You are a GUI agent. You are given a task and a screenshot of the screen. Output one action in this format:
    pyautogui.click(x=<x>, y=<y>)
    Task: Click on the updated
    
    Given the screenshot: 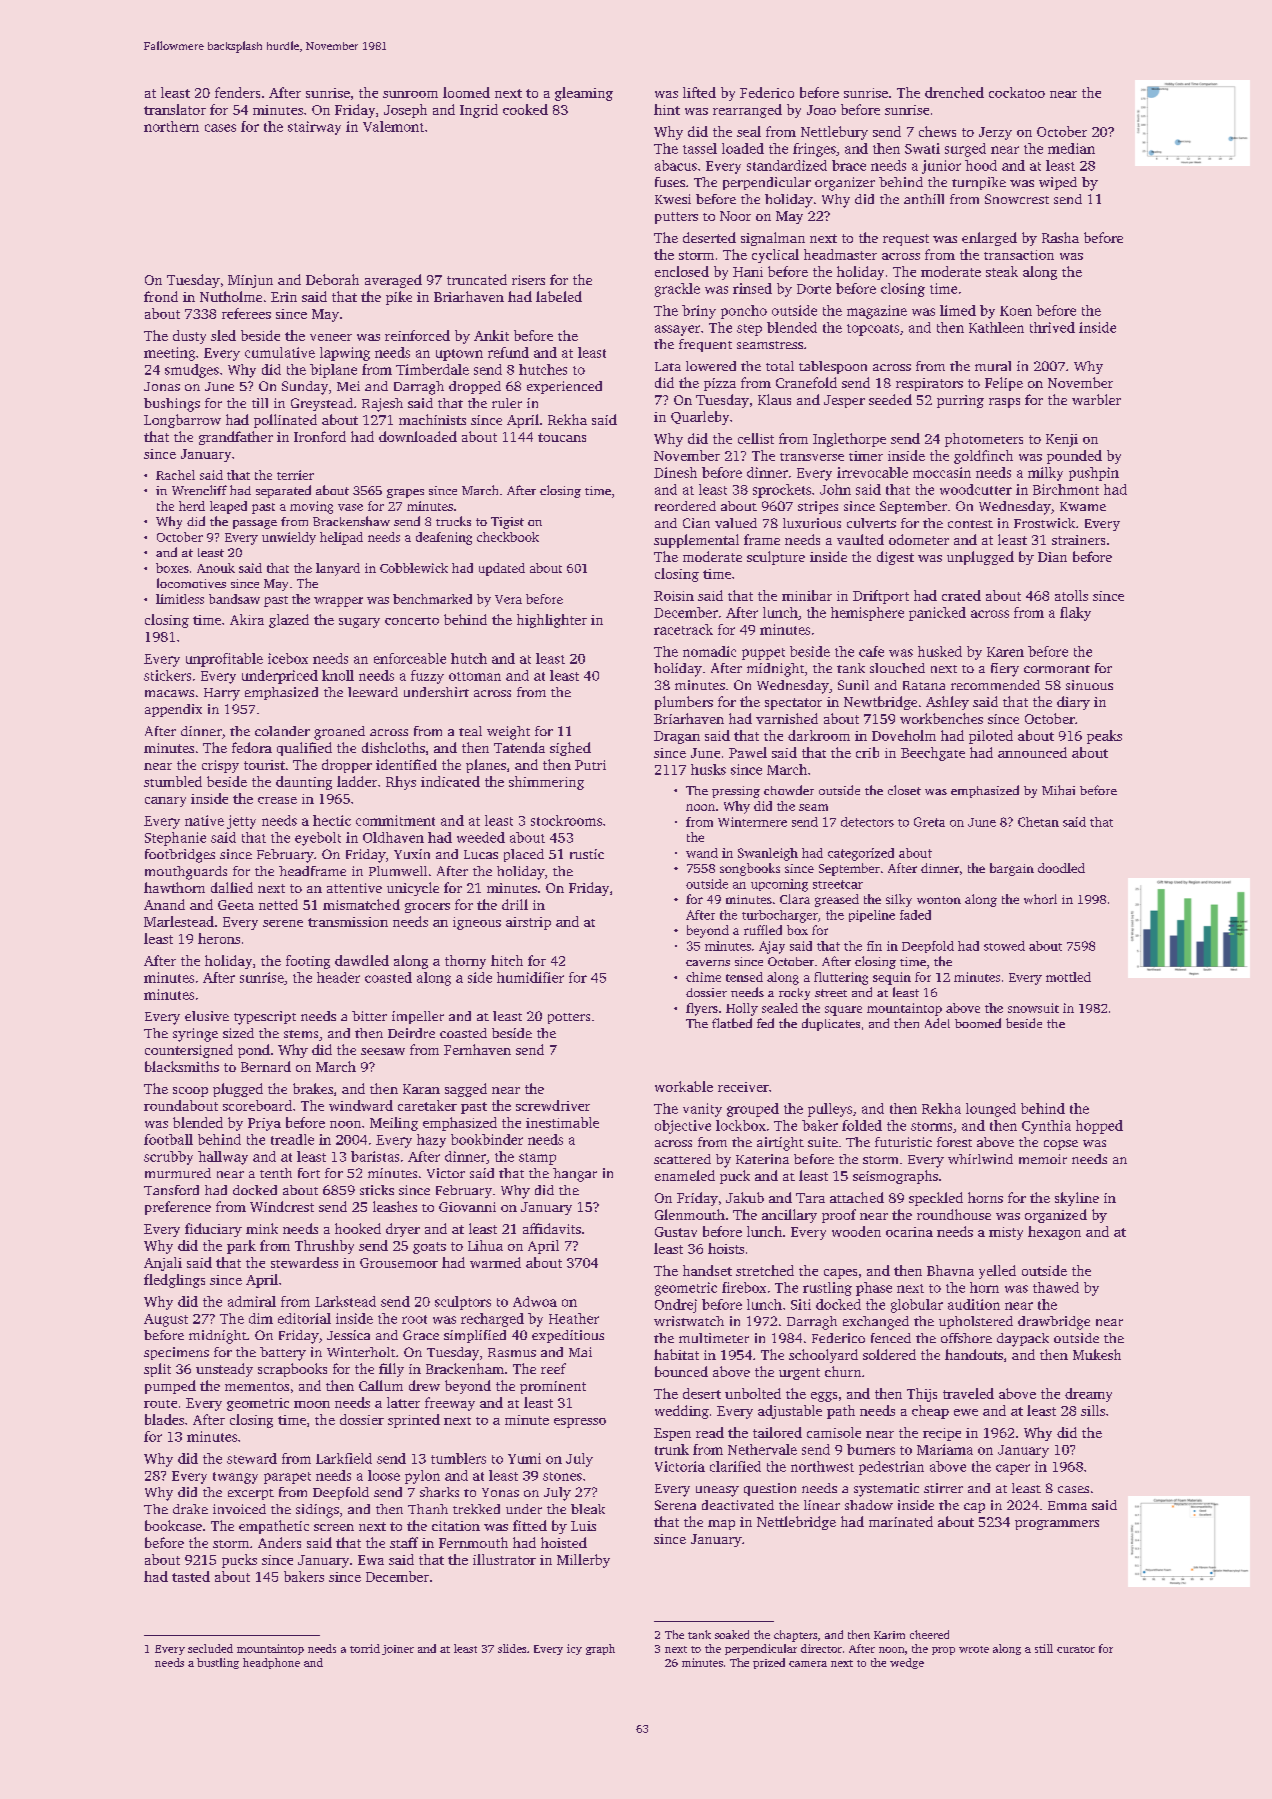 What is the action you would take?
    pyautogui.click(x=502, y=569)
